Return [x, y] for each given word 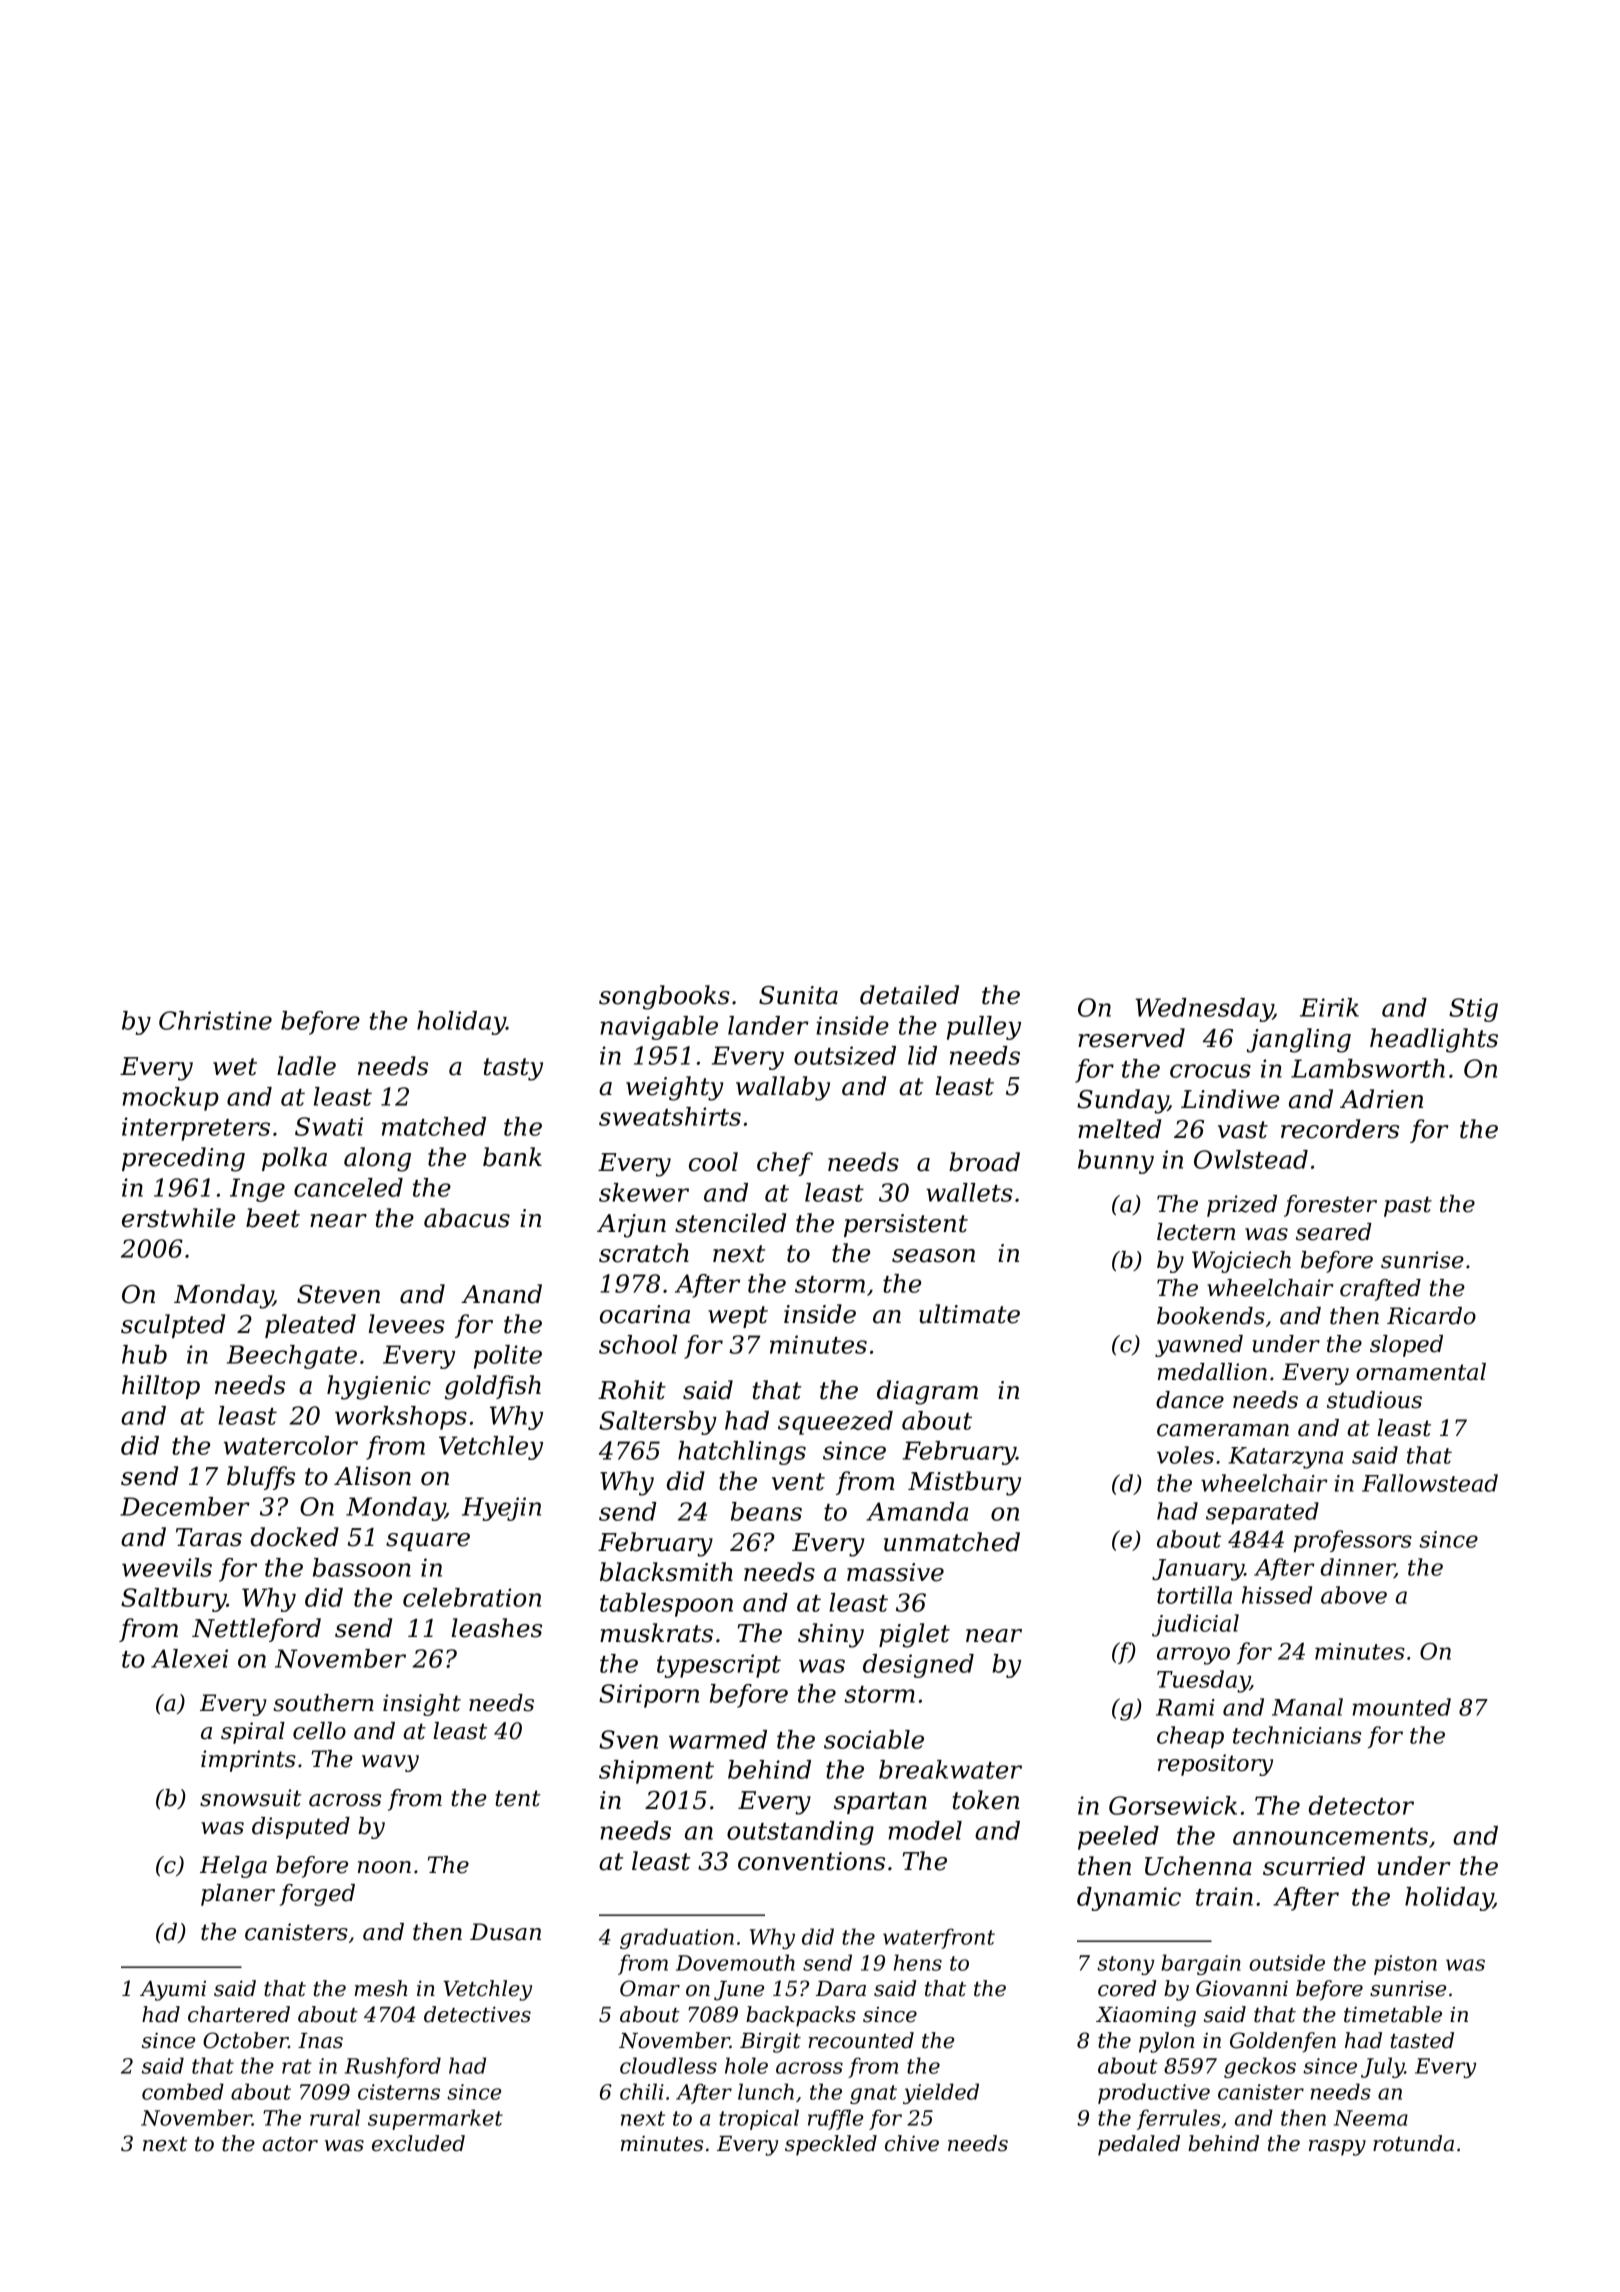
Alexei [189, 1658]
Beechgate [292, 1357]
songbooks [664, 997]
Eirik [1329, 1007]
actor [290, 2144]
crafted [1380, 1290]
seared [1334, 1232]
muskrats [656, 1633]
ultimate [969, 1314]
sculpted [173, 1326]
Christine [215, 1020]
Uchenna [1198, 1866]
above [1354, 1595]
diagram [927, 1392]
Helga [233, 1867]
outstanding [800, 1833]
